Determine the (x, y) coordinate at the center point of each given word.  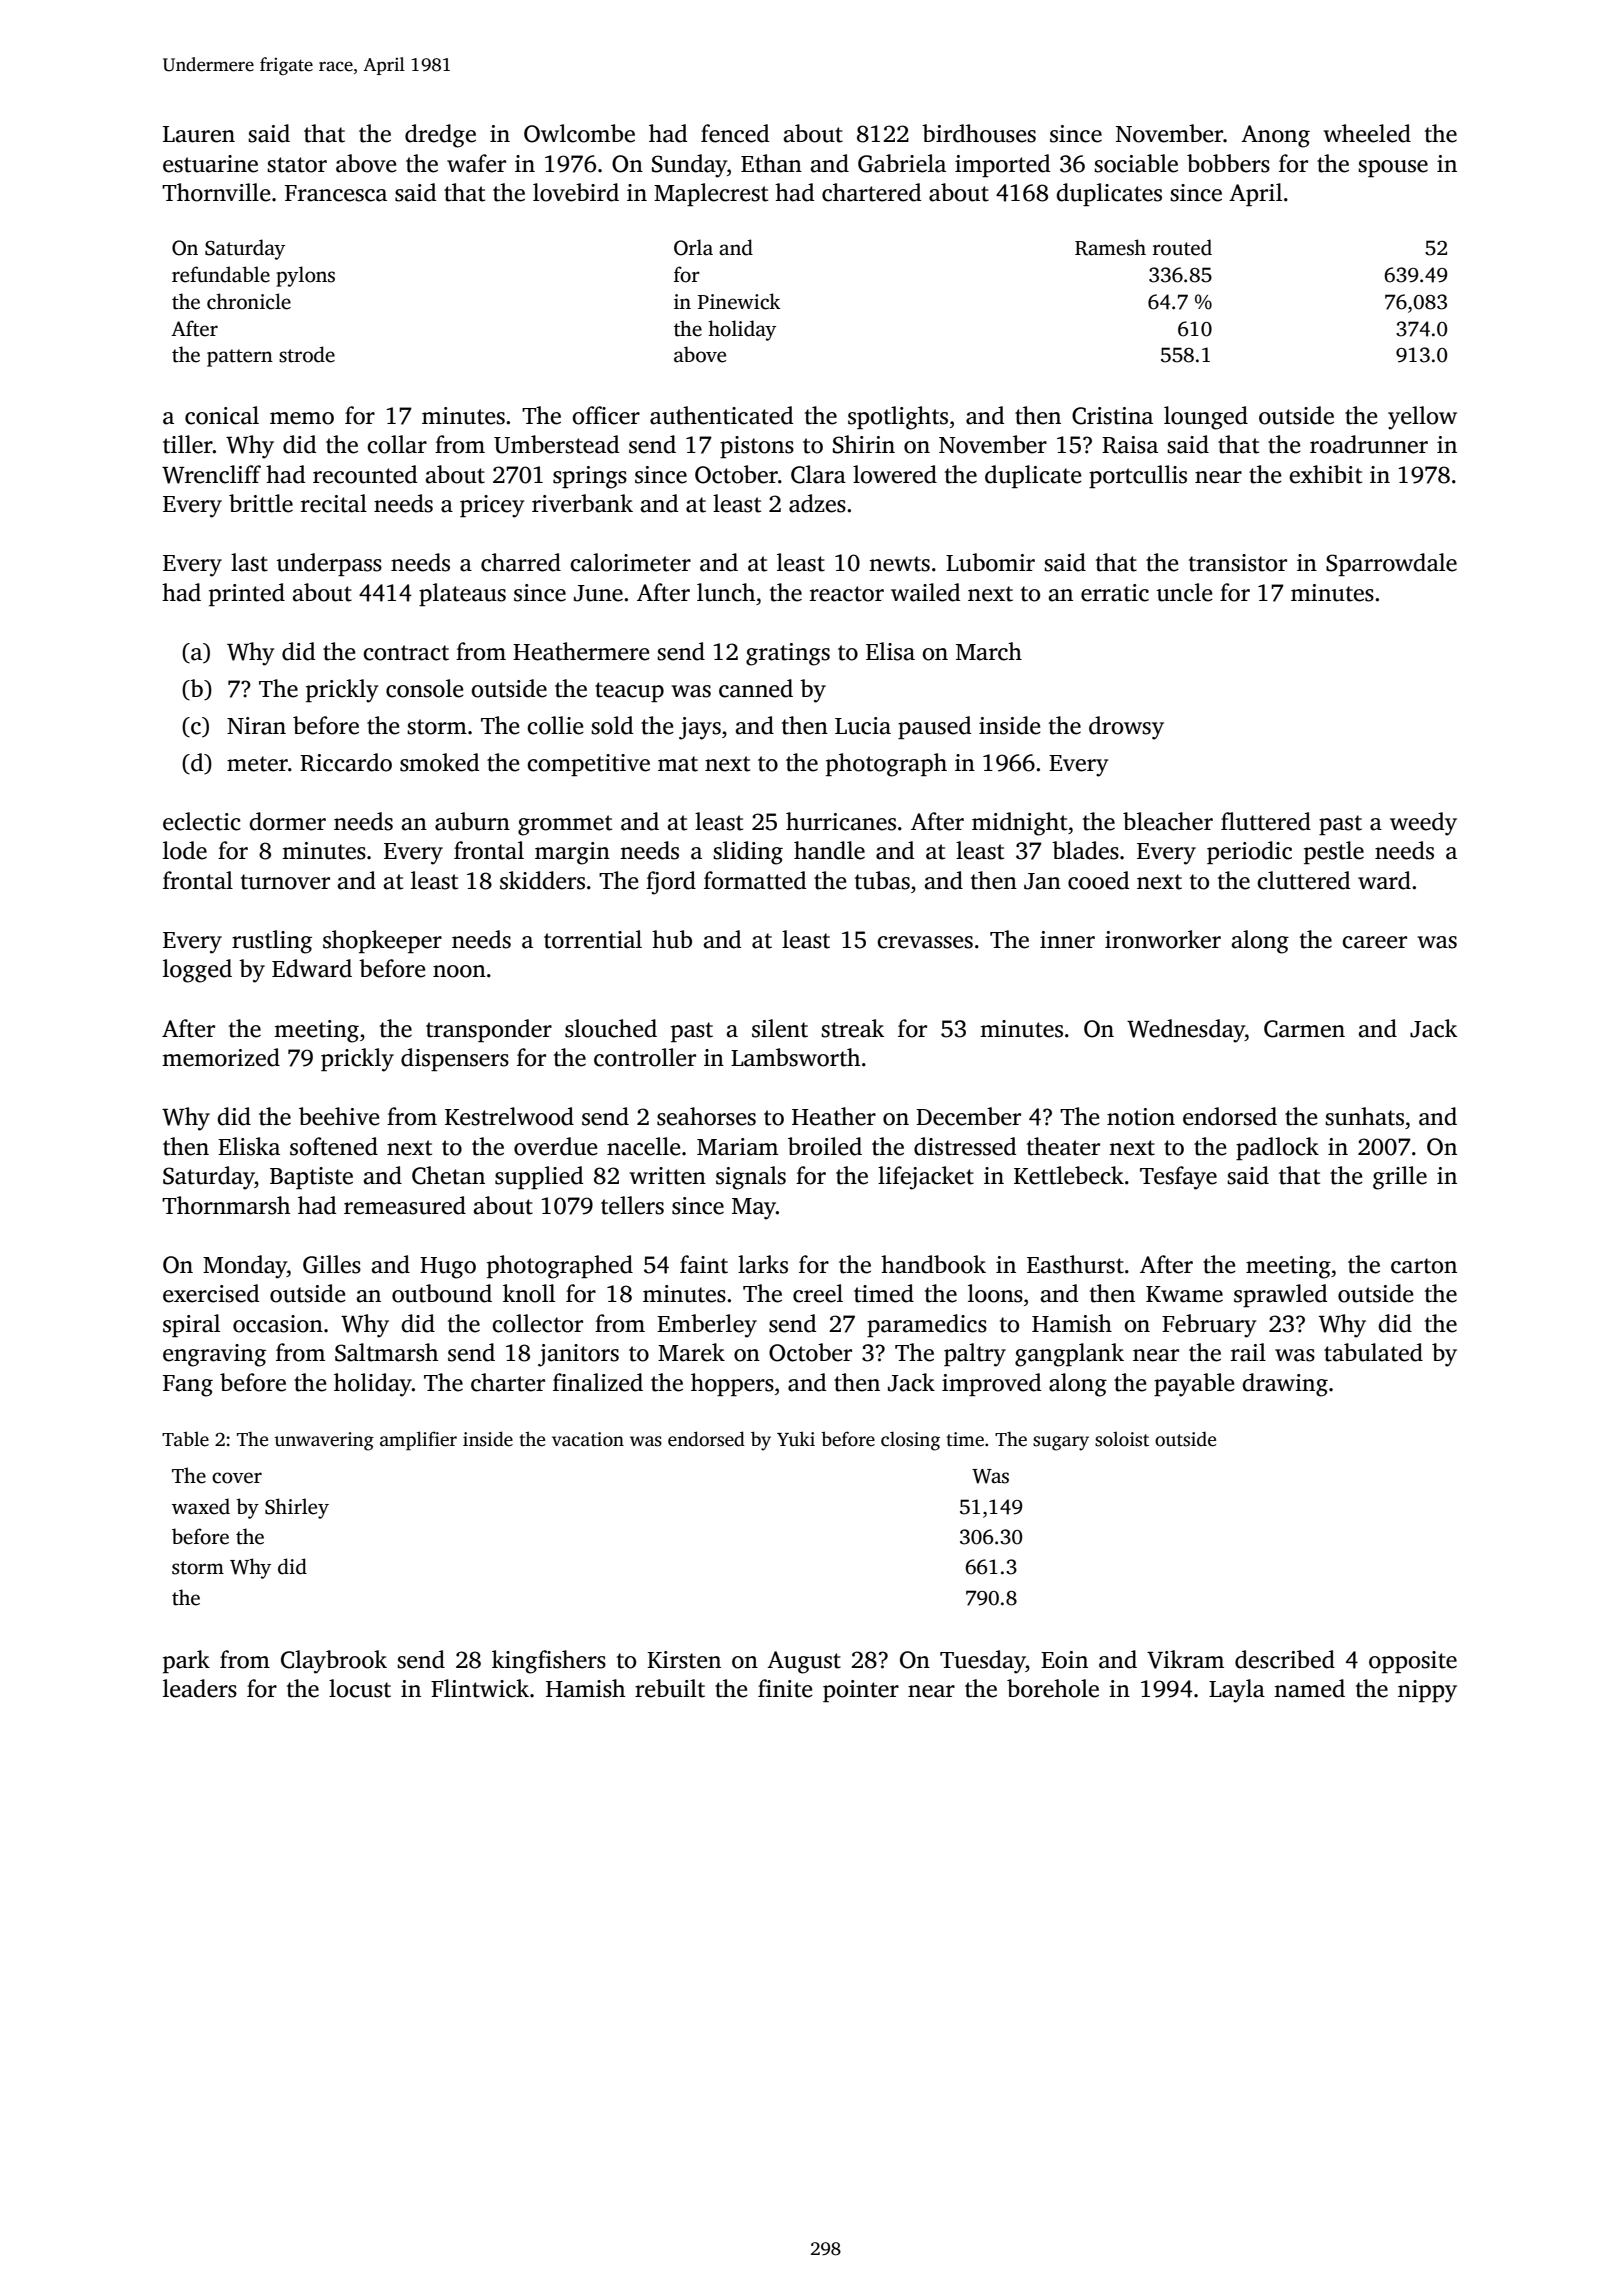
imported (1002, 165)
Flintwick (480, 1688)
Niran (256, 726)
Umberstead (556, 444)
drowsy (1126, 728)
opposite (1413, 1662)
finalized (598, 1382)
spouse (1393, 168)
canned (756, 688)
